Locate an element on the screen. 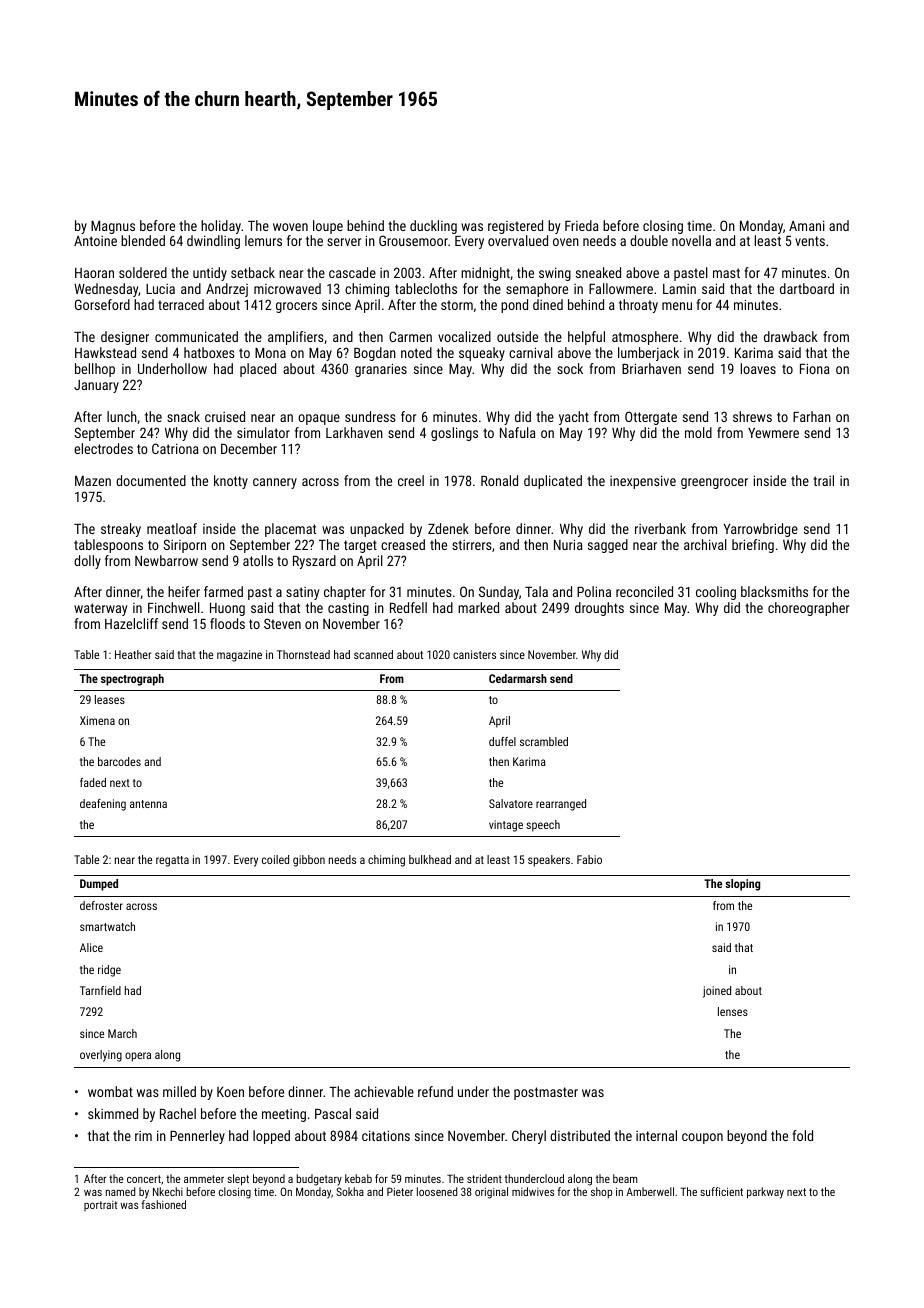 Image resolution: width=924 pixels, height=1308 pixels. Newbarrow is located at coordinates (166, 560).
